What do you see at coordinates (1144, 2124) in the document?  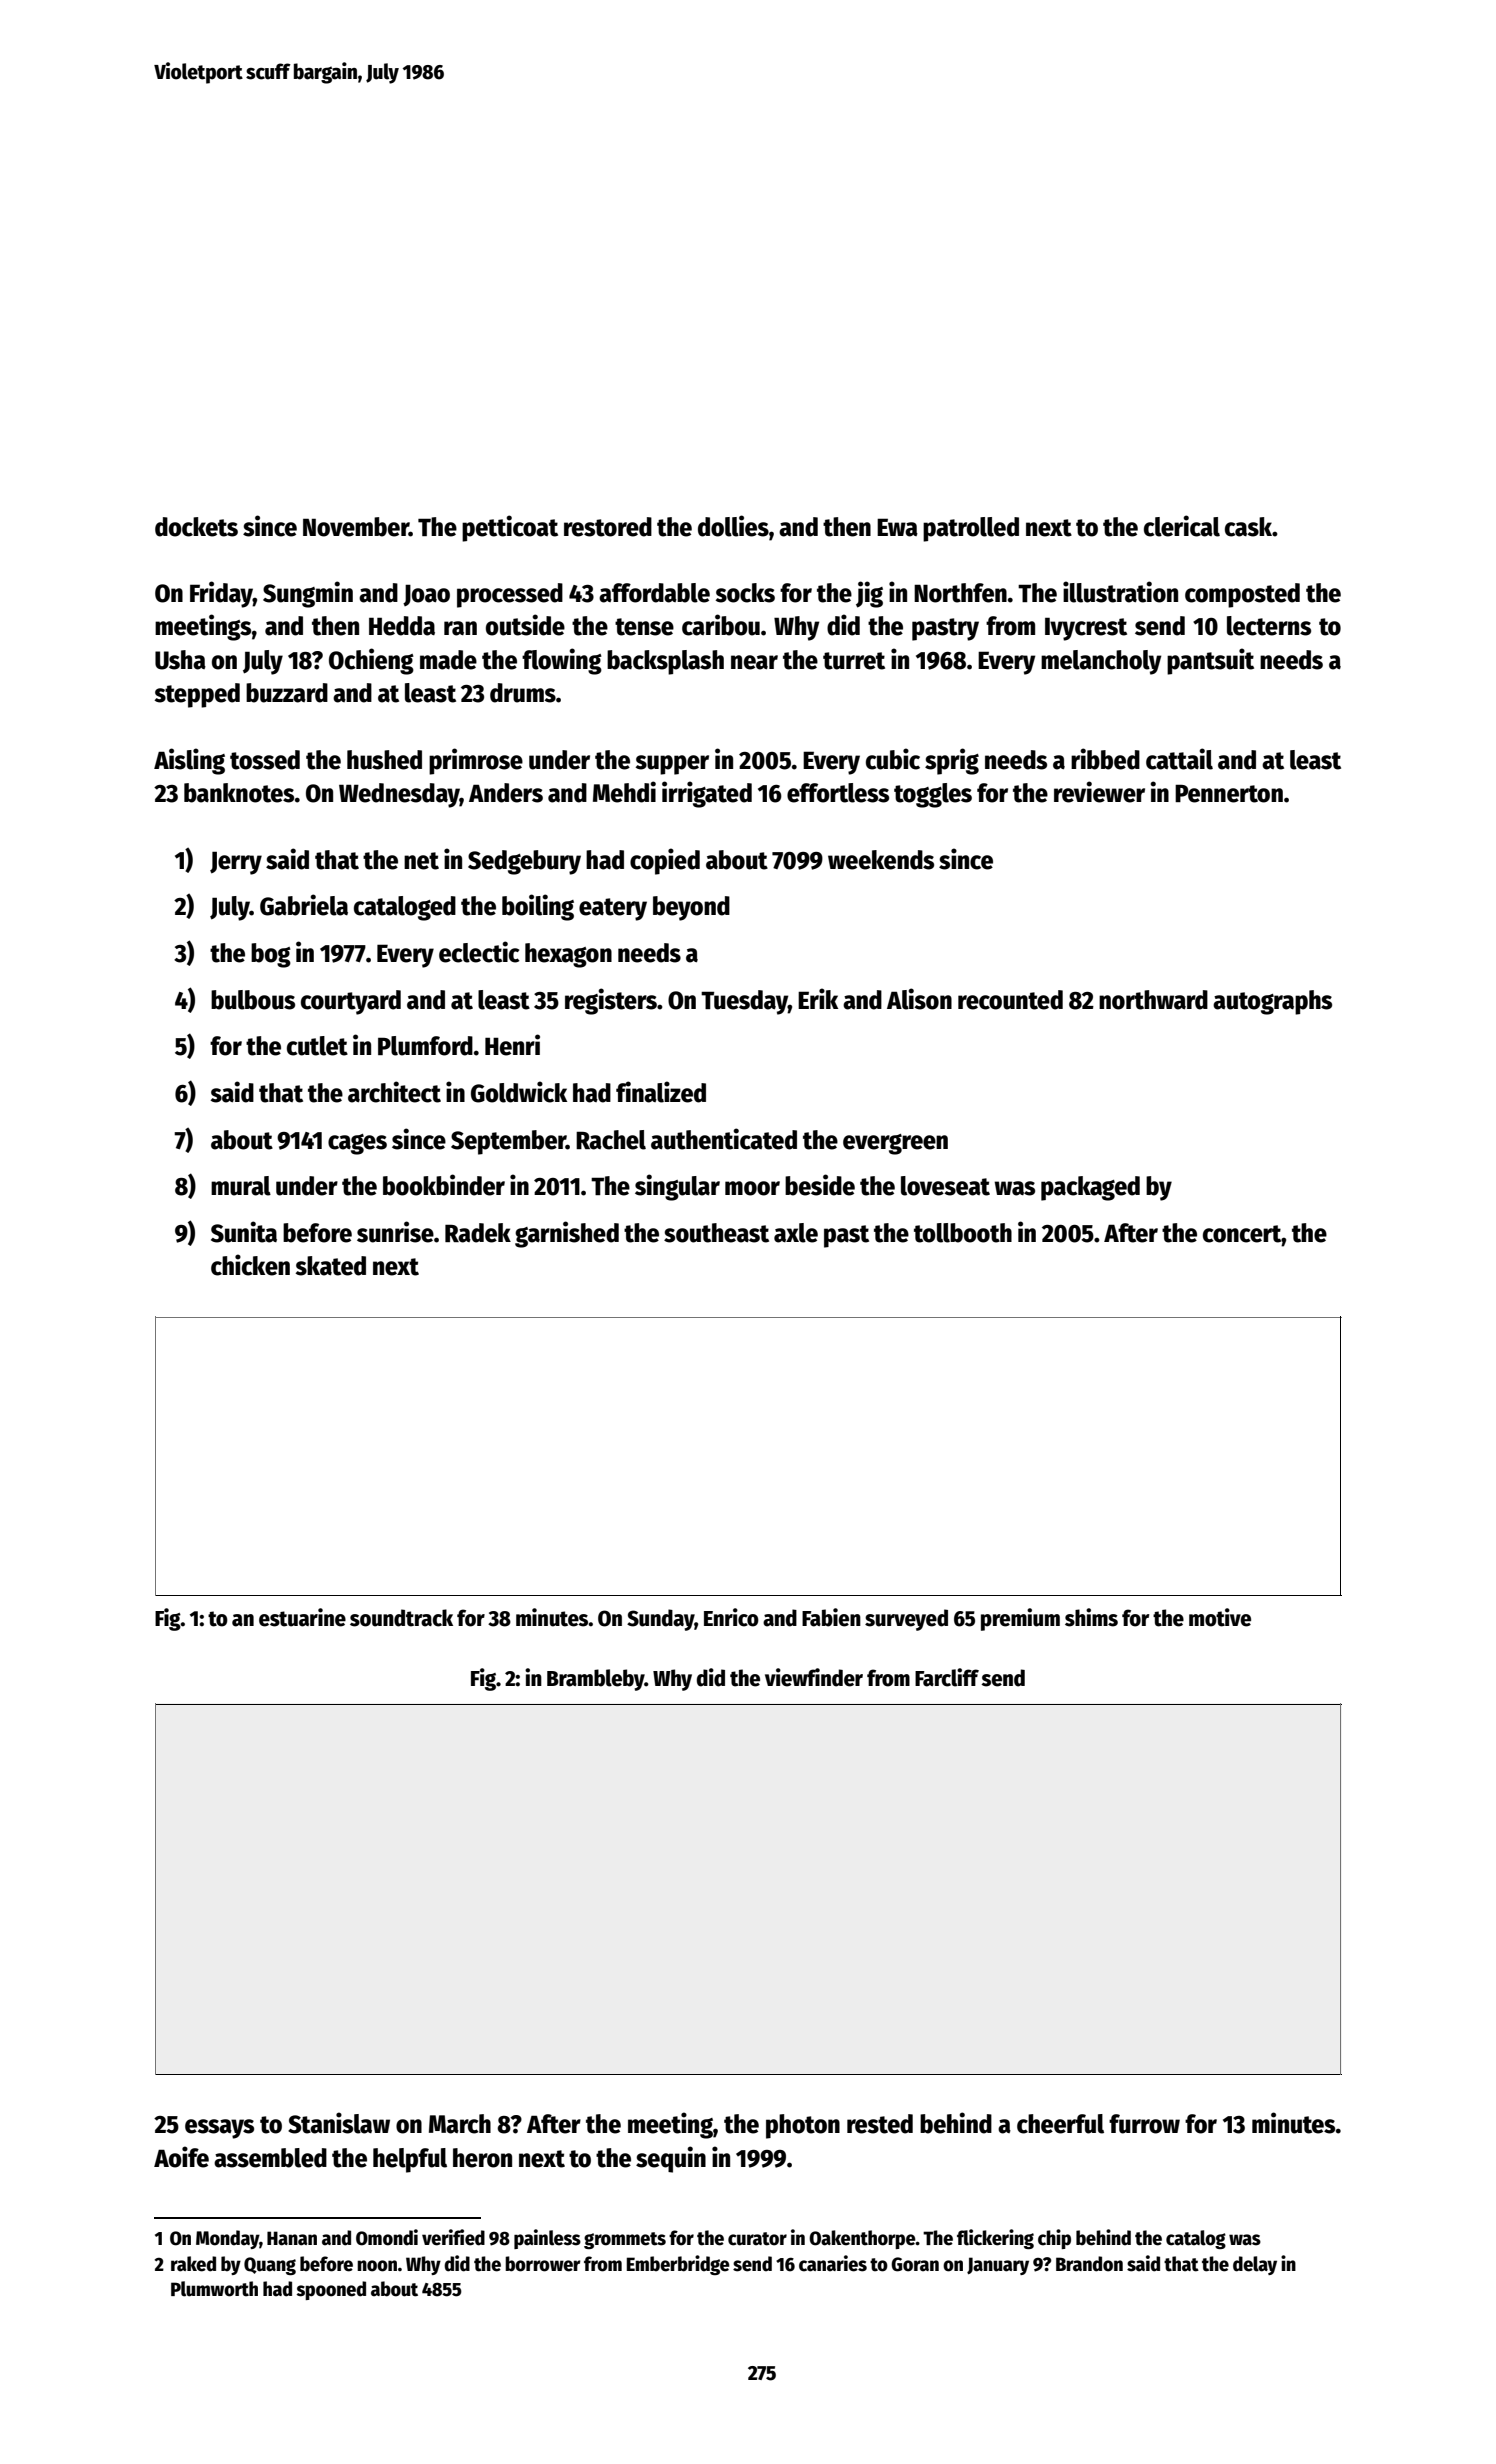 I see `furrow` at bounding box center [1144, 2124].
